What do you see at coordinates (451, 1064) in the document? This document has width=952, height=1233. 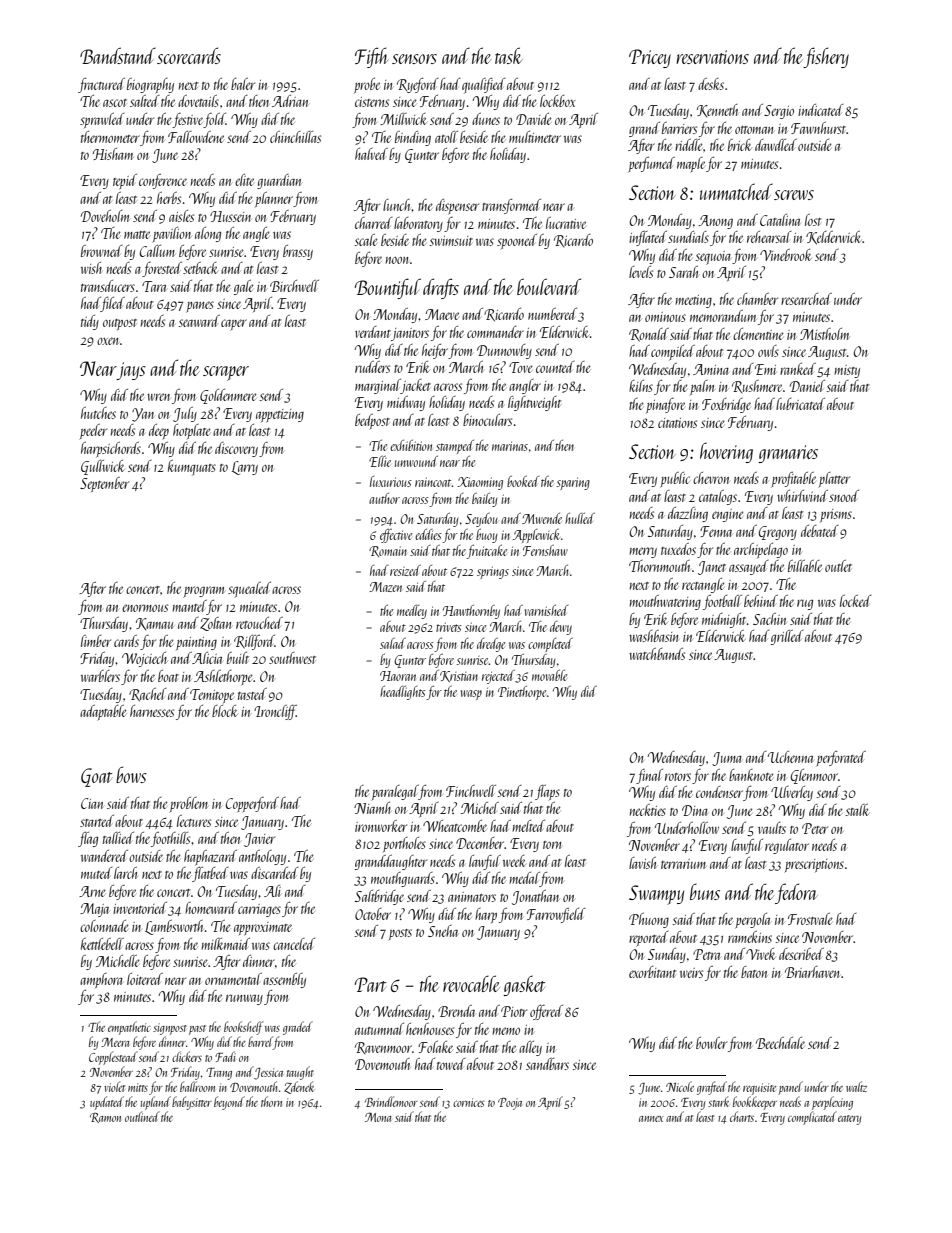 I see `towed` at bounding box center [451, 1064].
